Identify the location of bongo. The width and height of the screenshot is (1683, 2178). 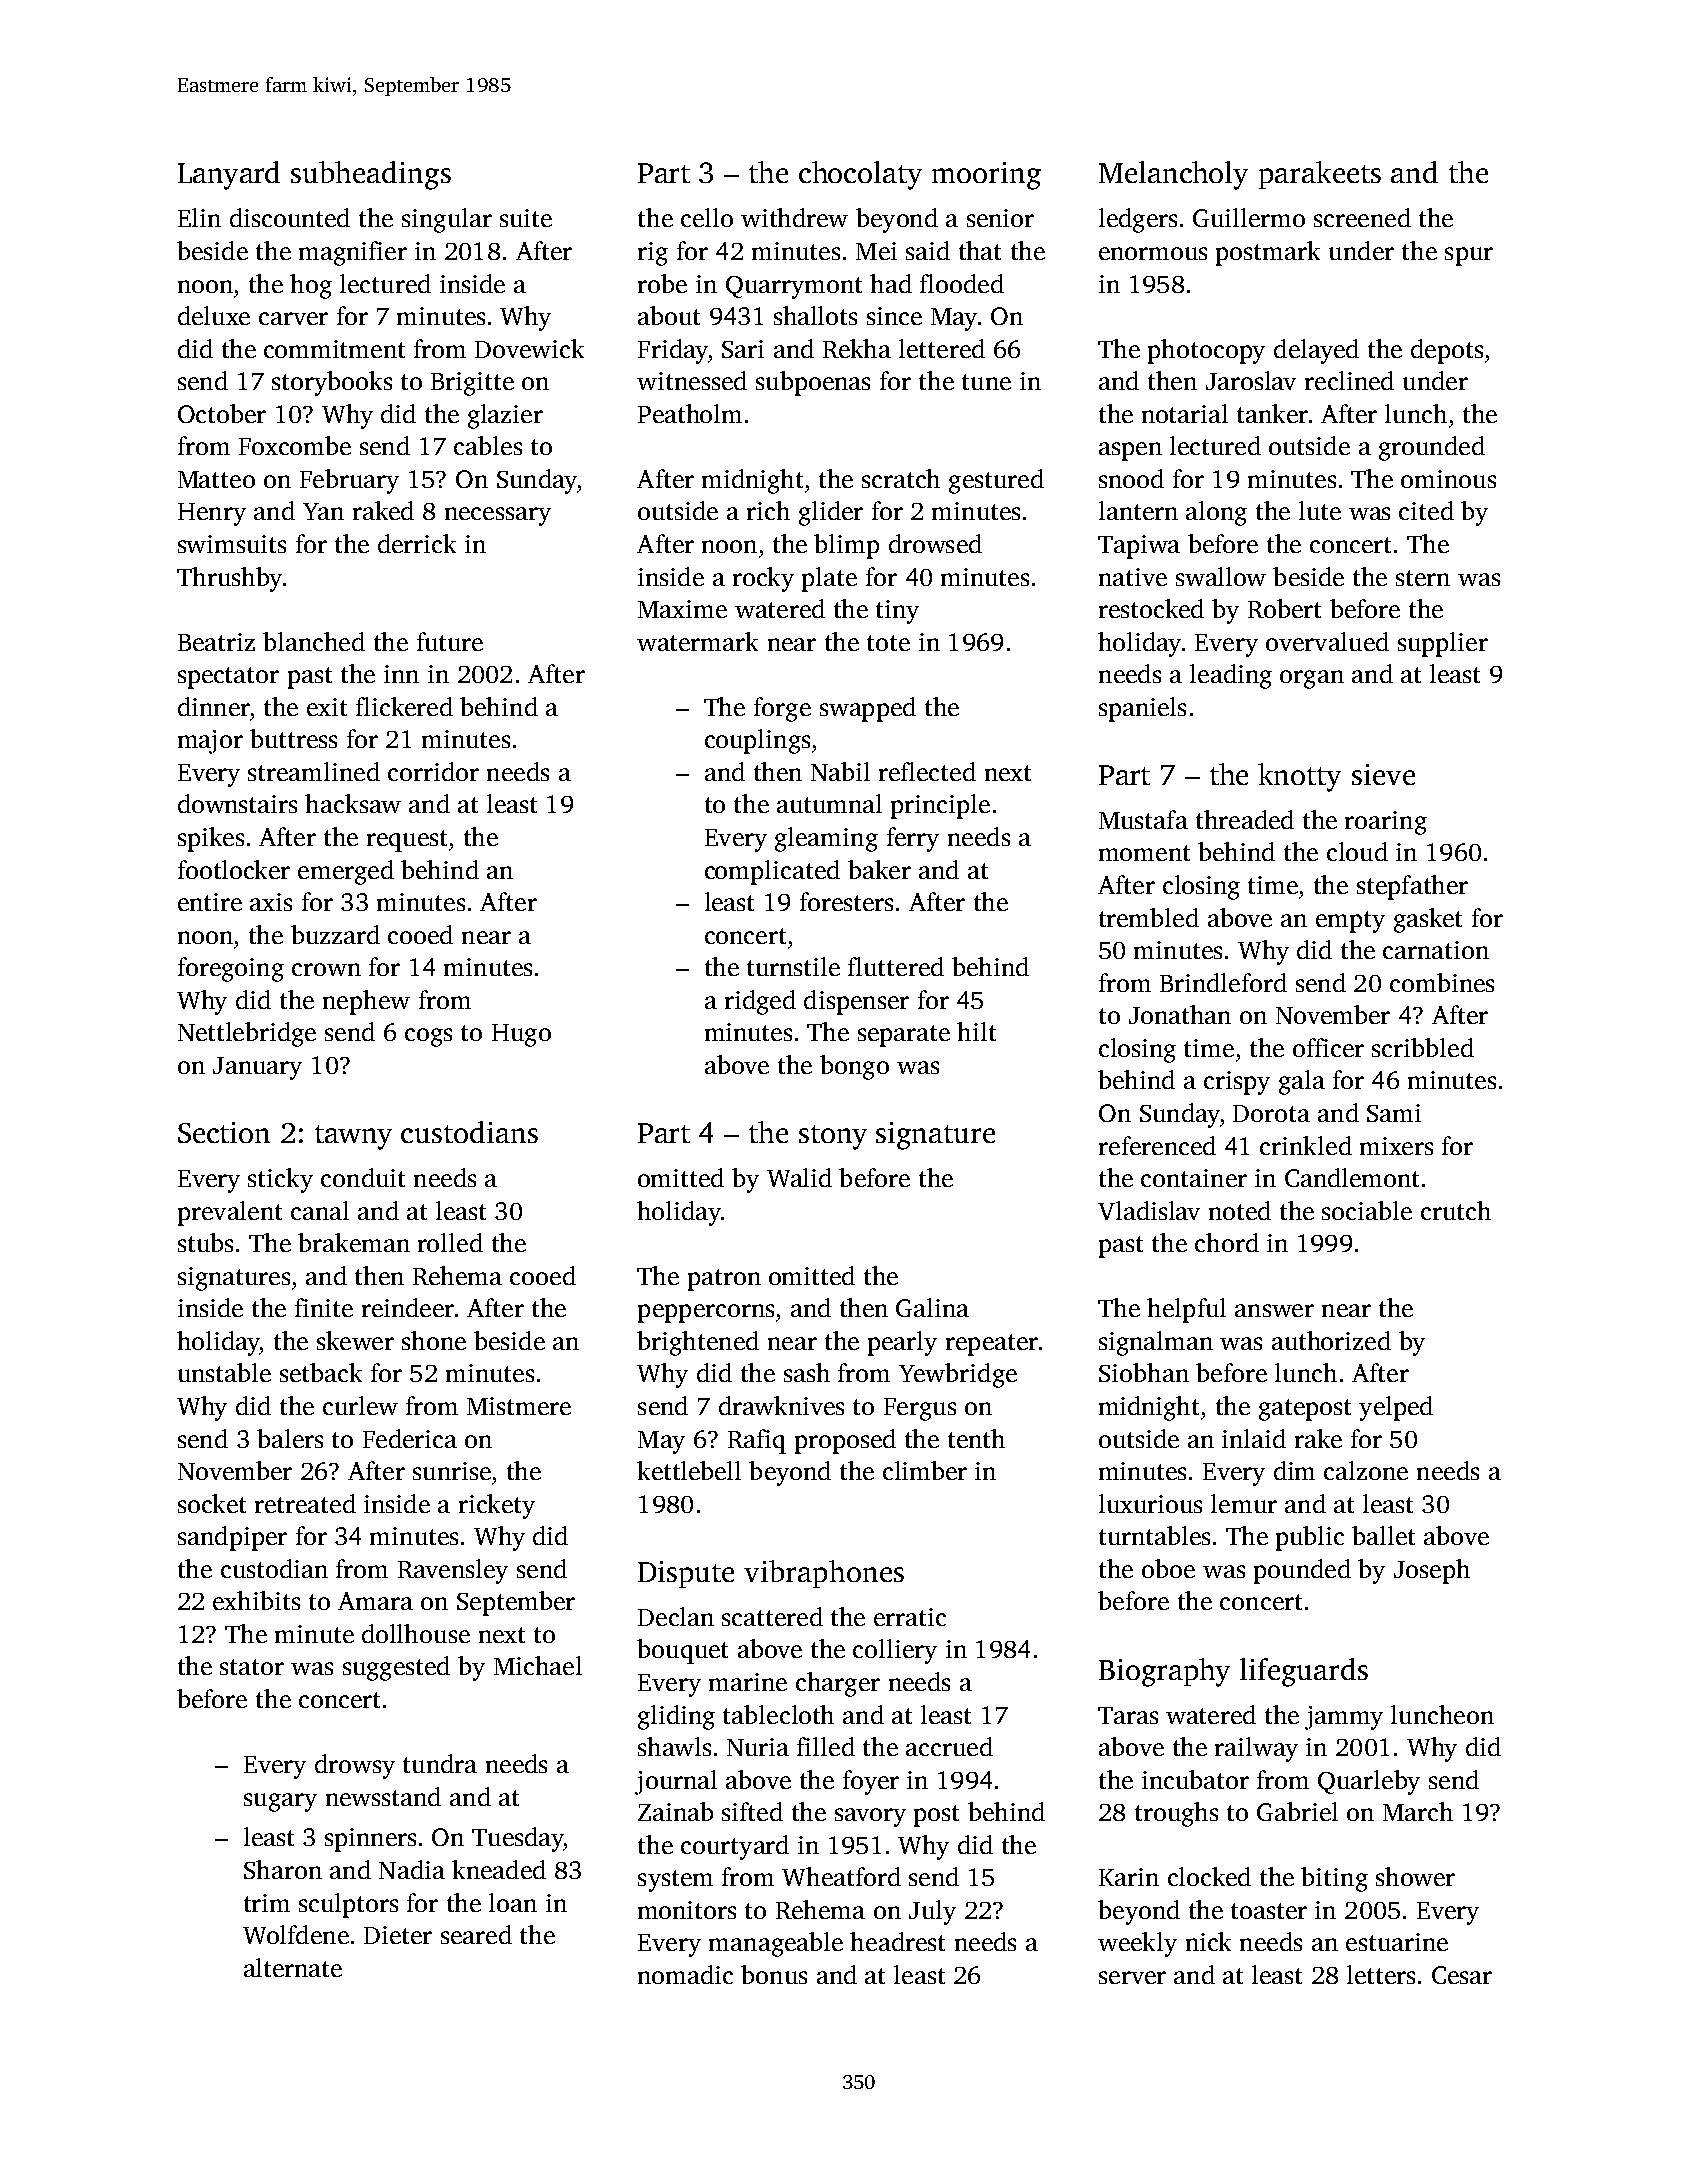
(854, 1067).
